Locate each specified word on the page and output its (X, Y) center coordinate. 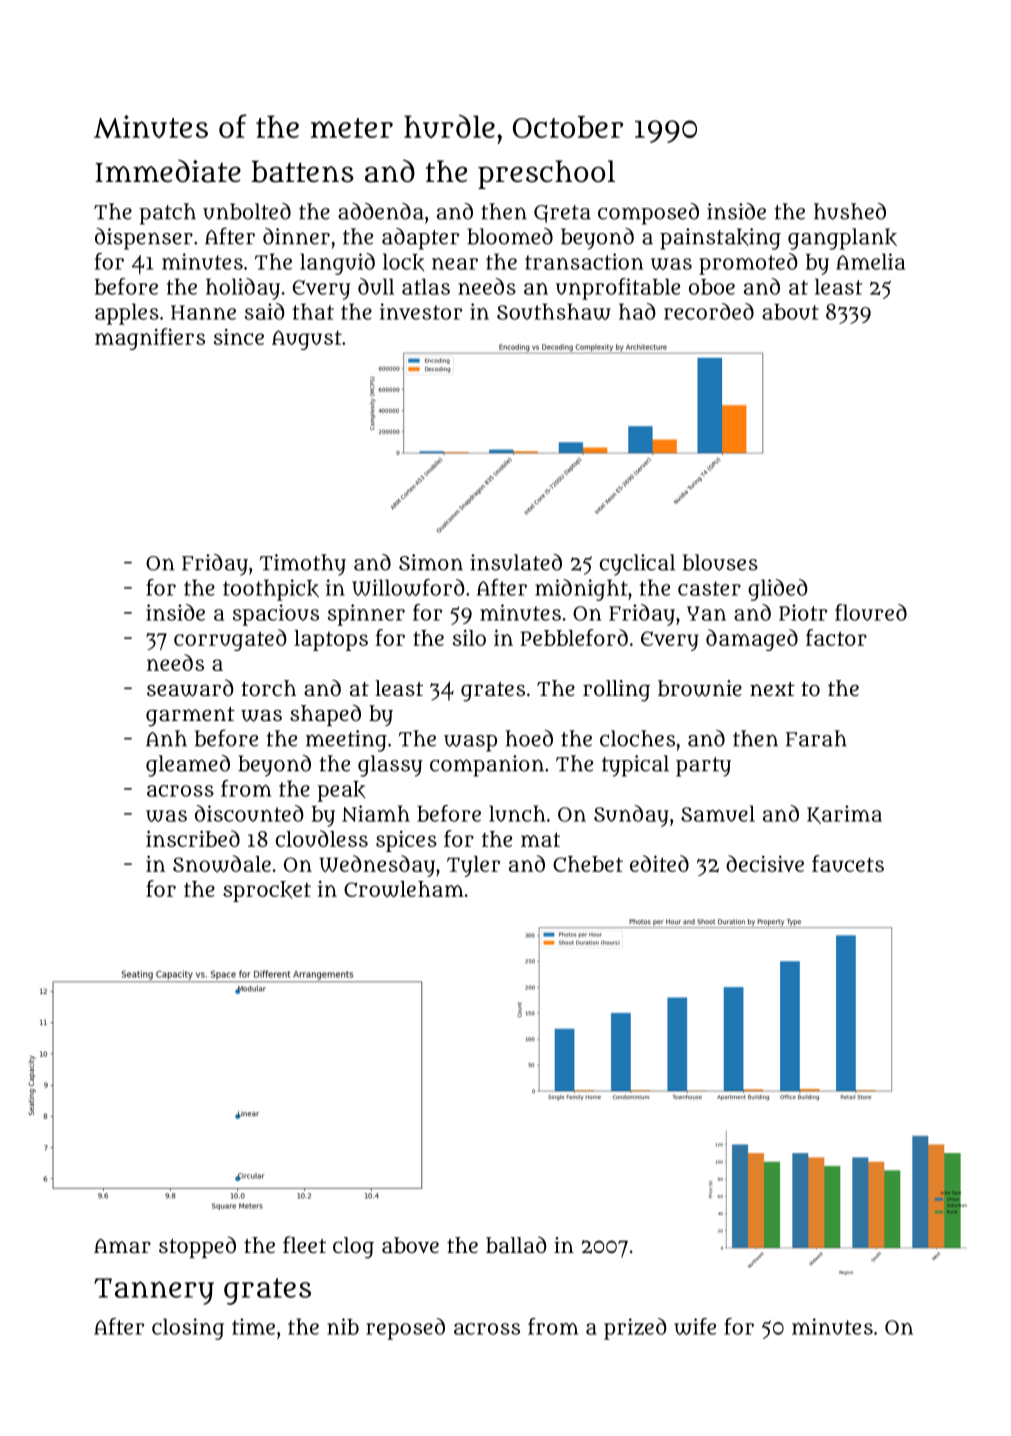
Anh (166, 738)
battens (302, 171)
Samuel (718, 813)
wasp (470, 743)
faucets (848, 863)
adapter (420, 239)
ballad (516, 1244)
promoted (748, 264)
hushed (850, 211)
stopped (197, 1247)
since (239, 336)
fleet (304, 1244)
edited (659, 863)
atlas (426, 286)
